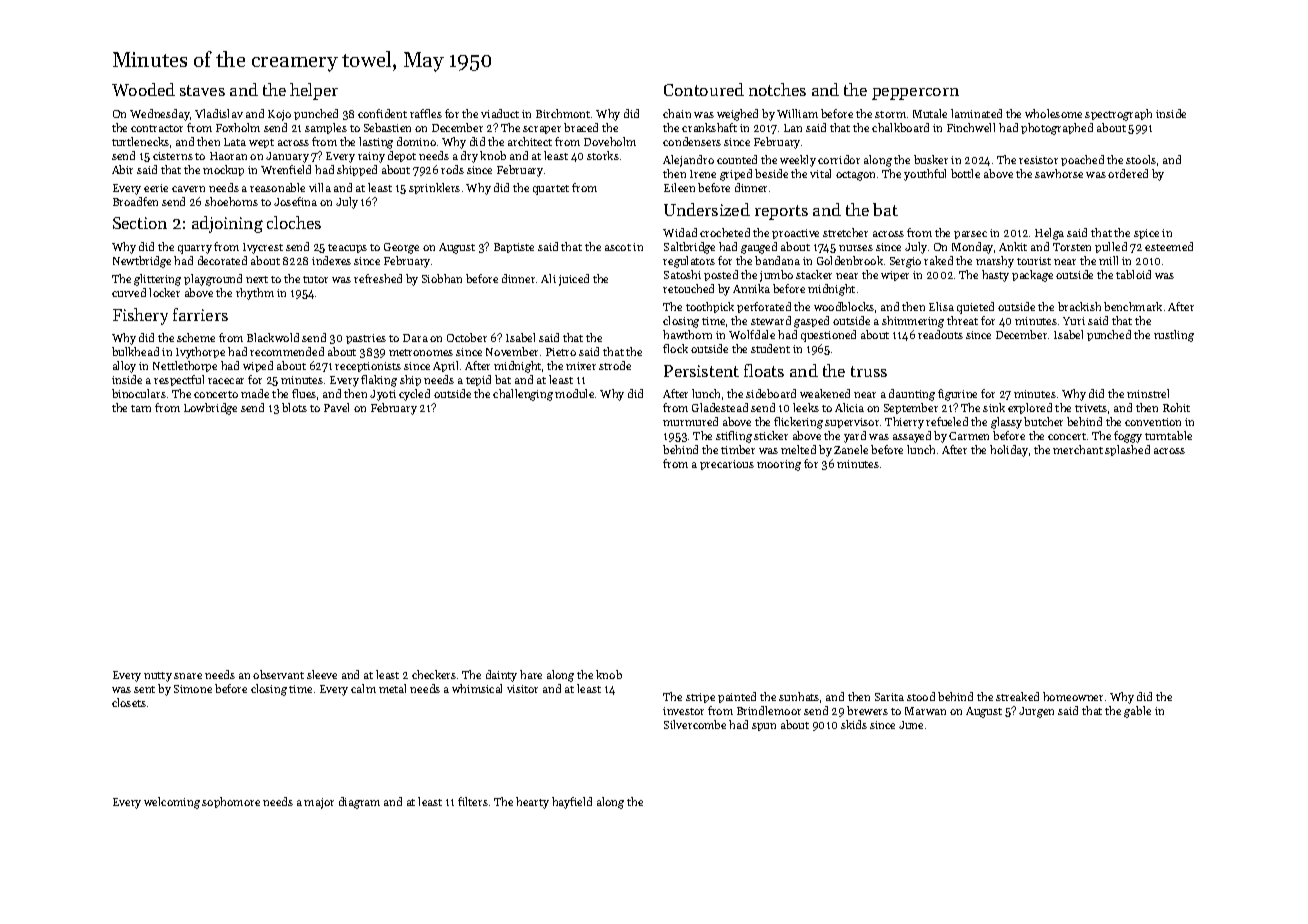 The height and width of the page is (924, 1308). What do you see at coordinates (975, 308) in the page?
I see `quieted` at bounding box center [975, 308].
